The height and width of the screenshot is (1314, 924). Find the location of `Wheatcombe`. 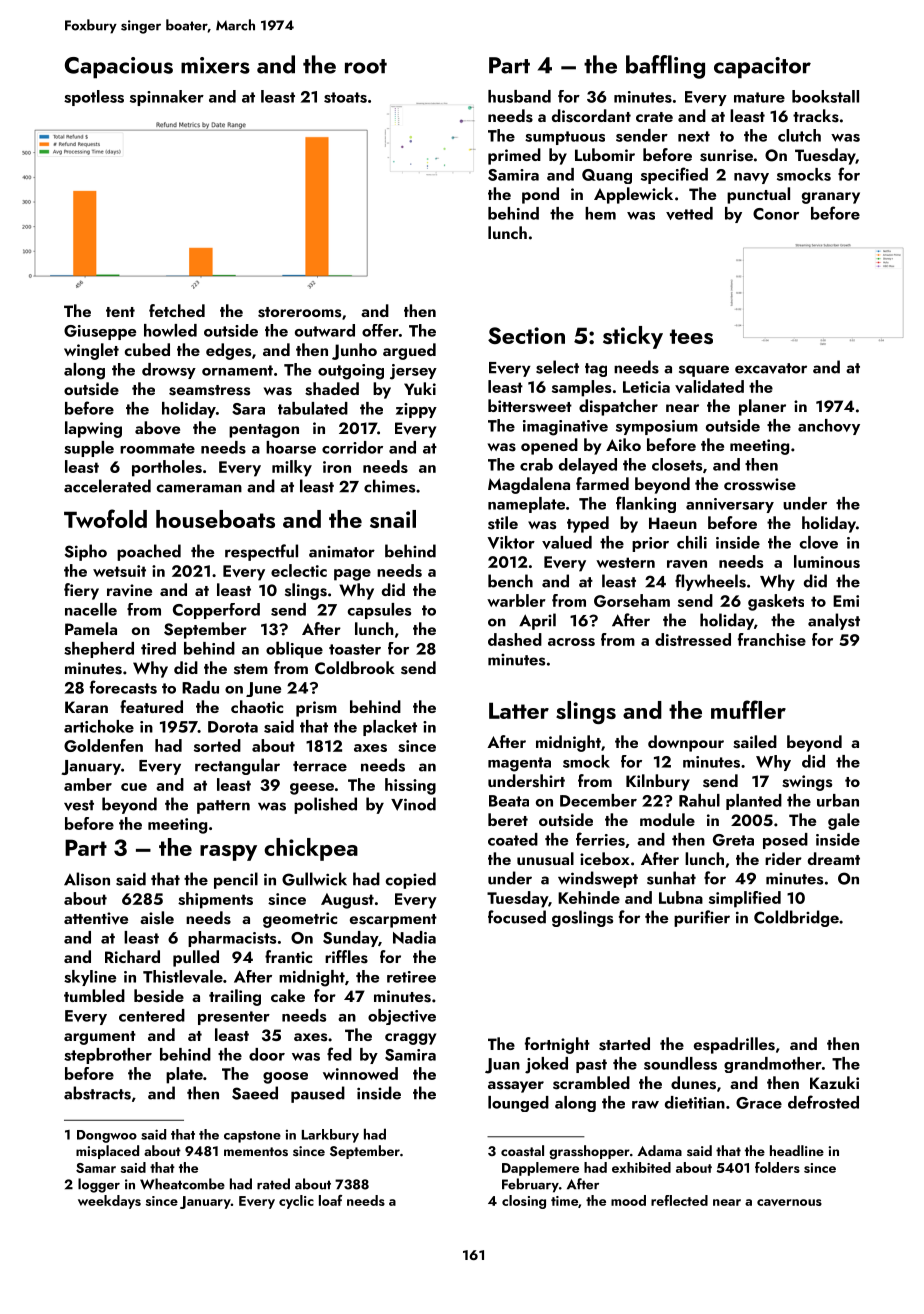

Wheatcombe is located at coordinates (182, 1184).
